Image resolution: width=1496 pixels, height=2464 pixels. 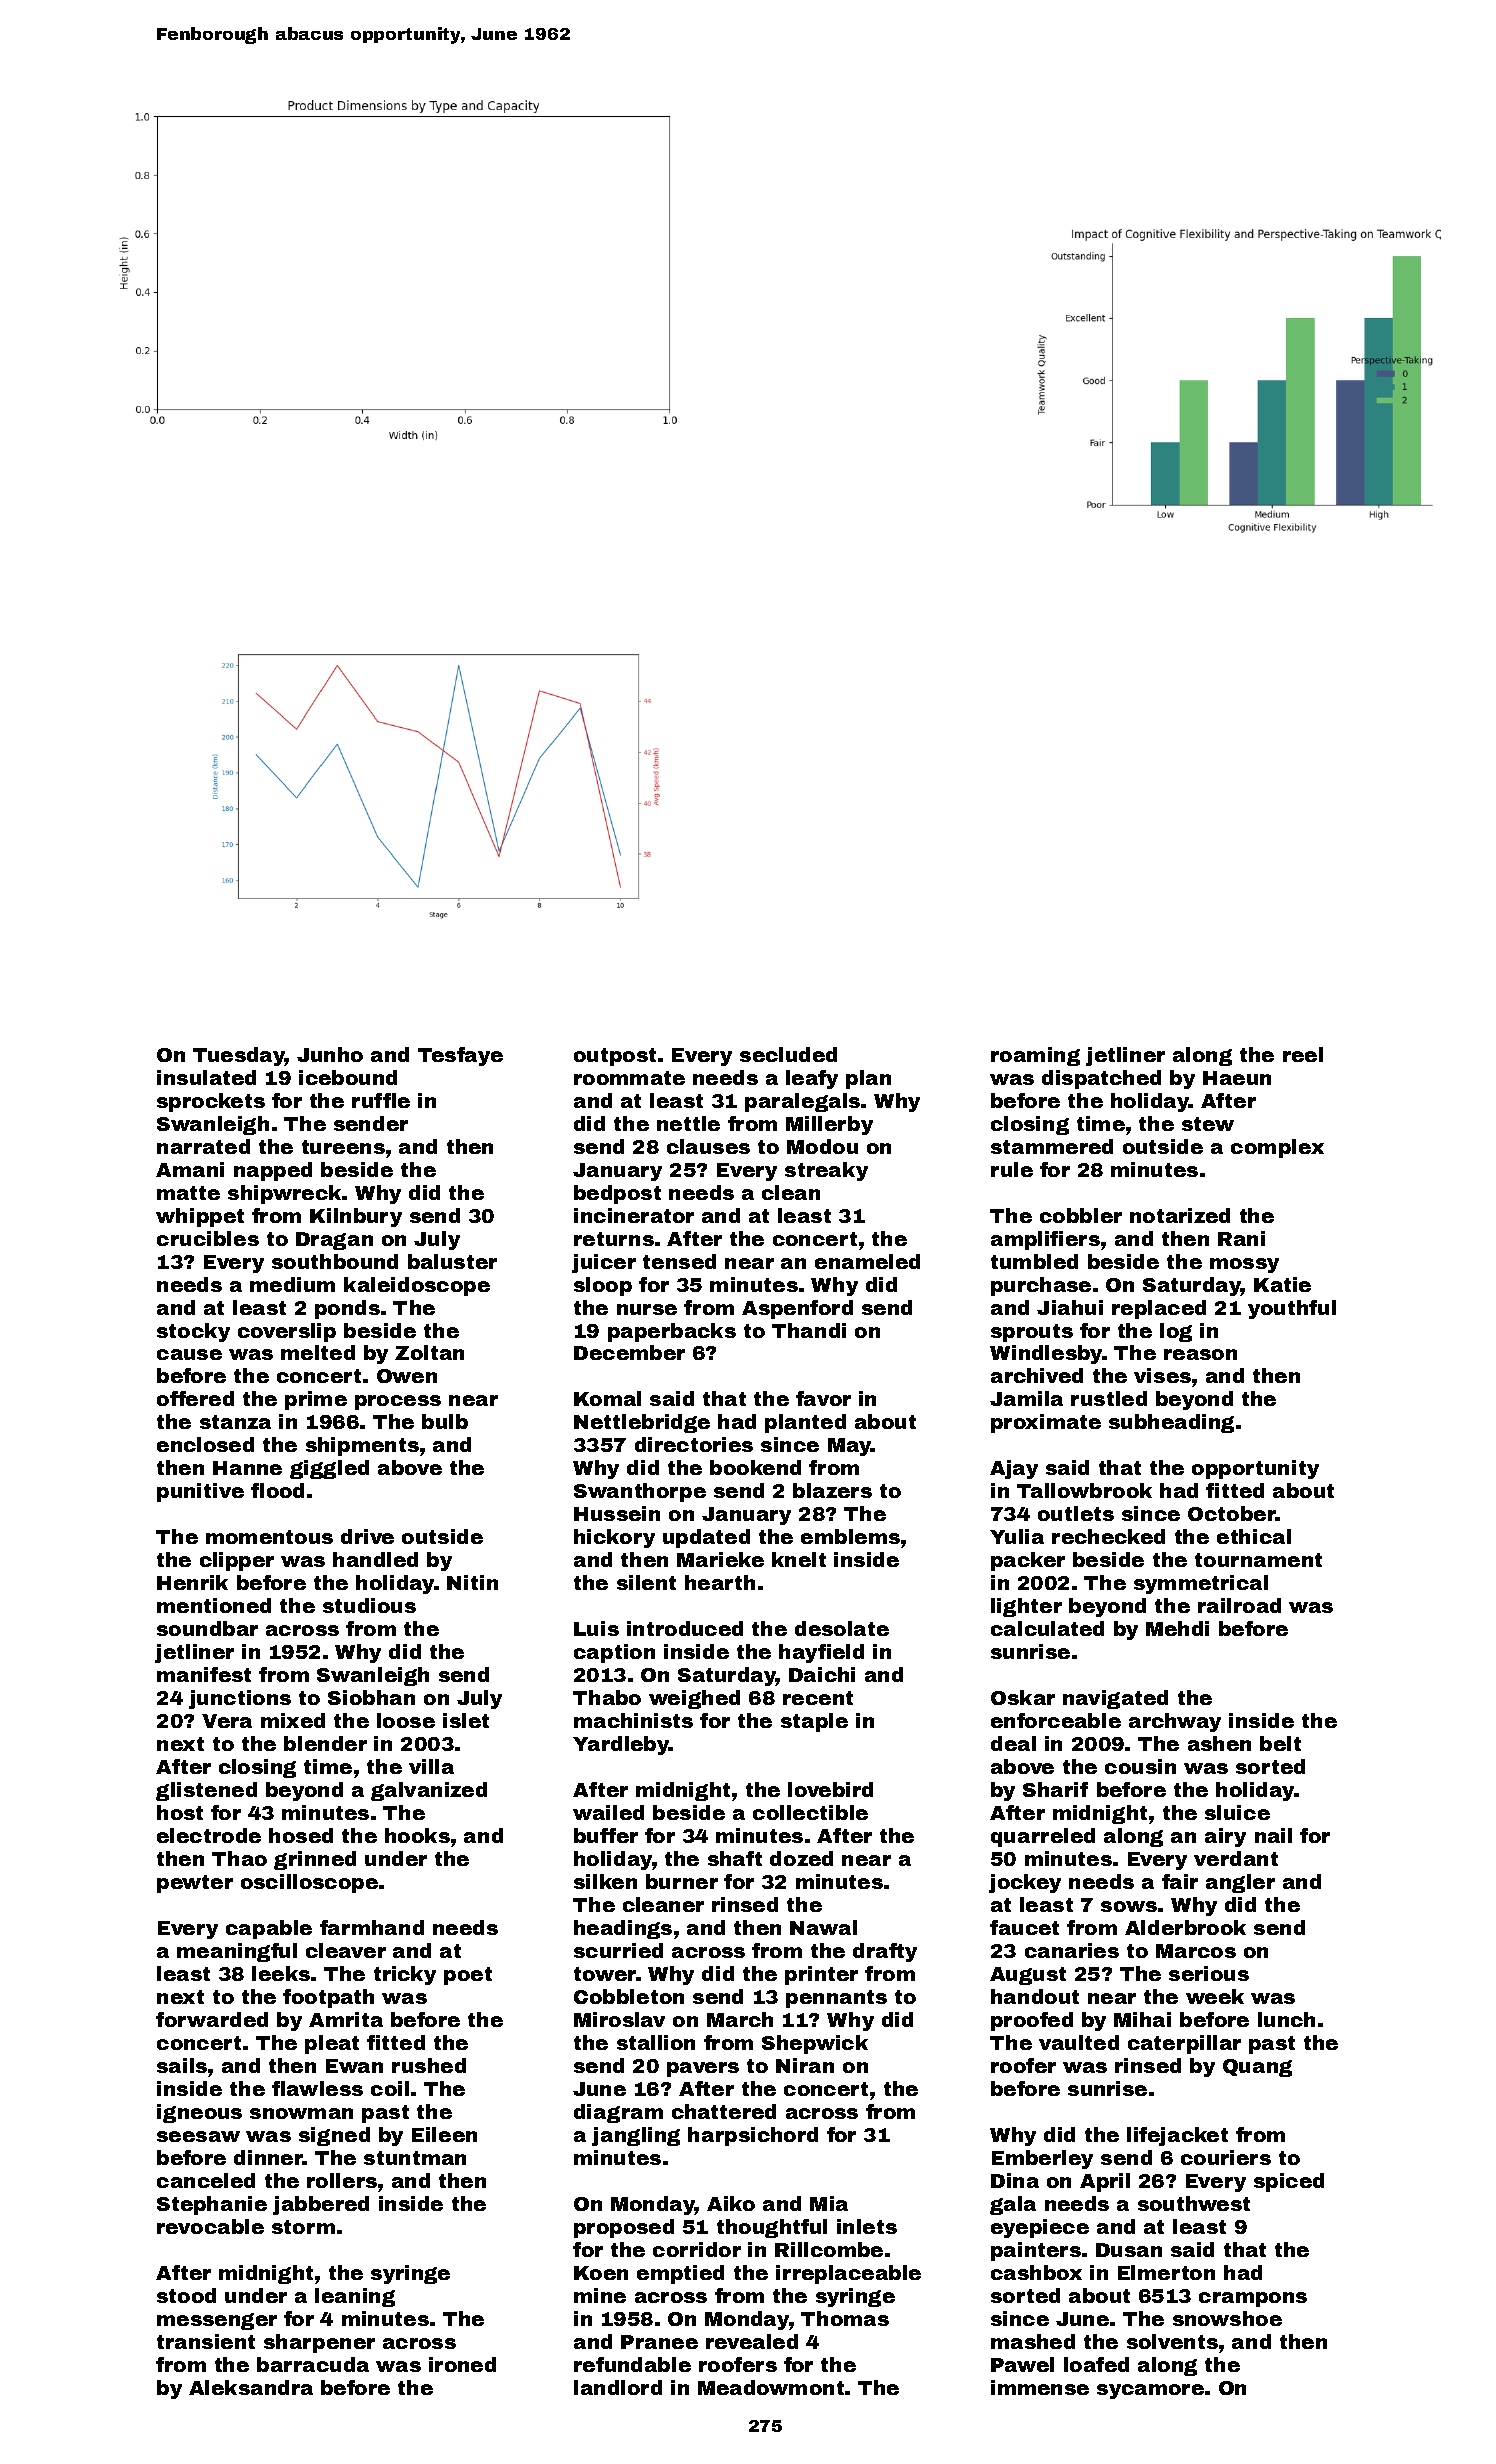 I want to click on punitive, so click(x=200, y=1492).
